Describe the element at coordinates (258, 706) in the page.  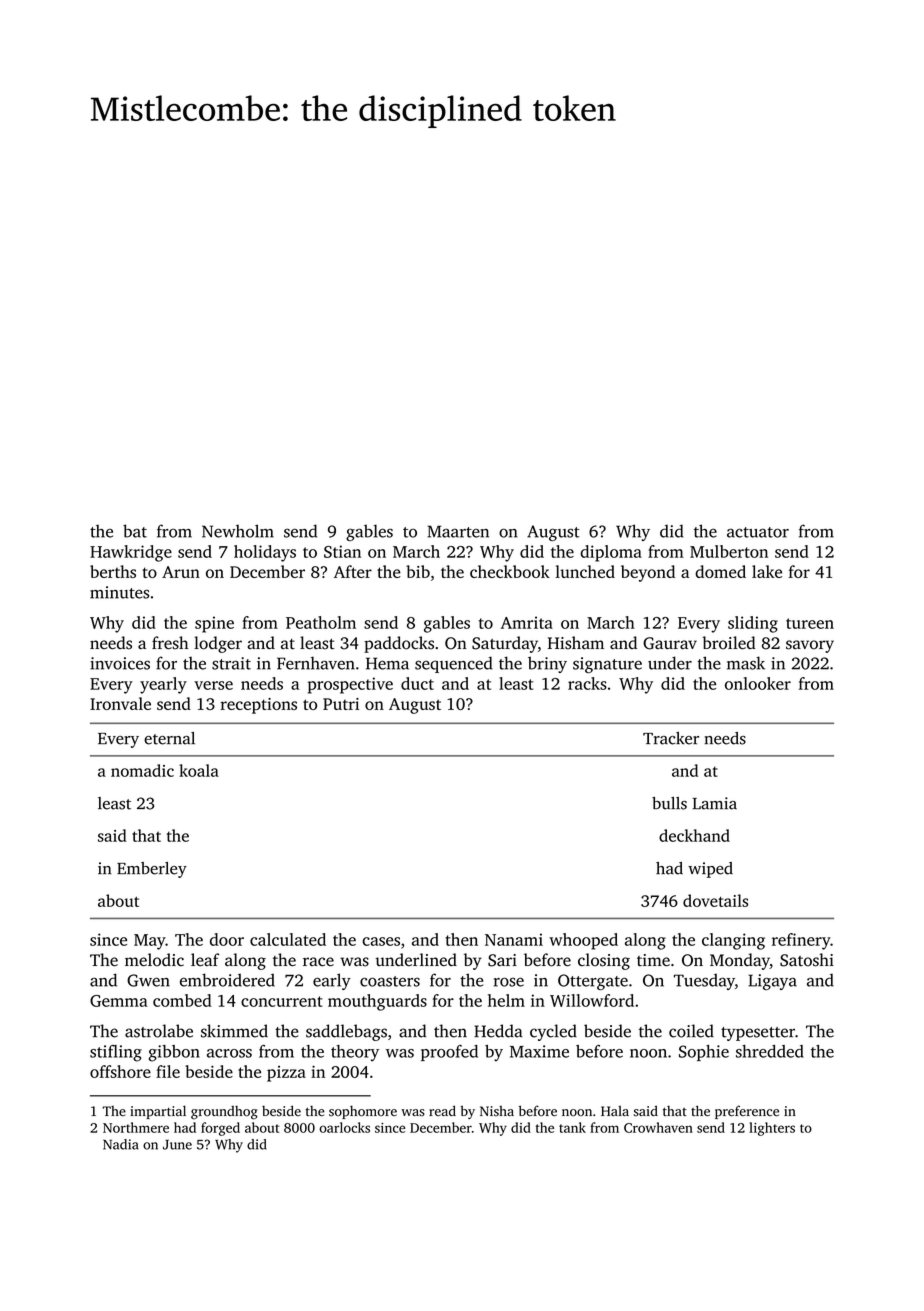
I see `receptions` at that location.
